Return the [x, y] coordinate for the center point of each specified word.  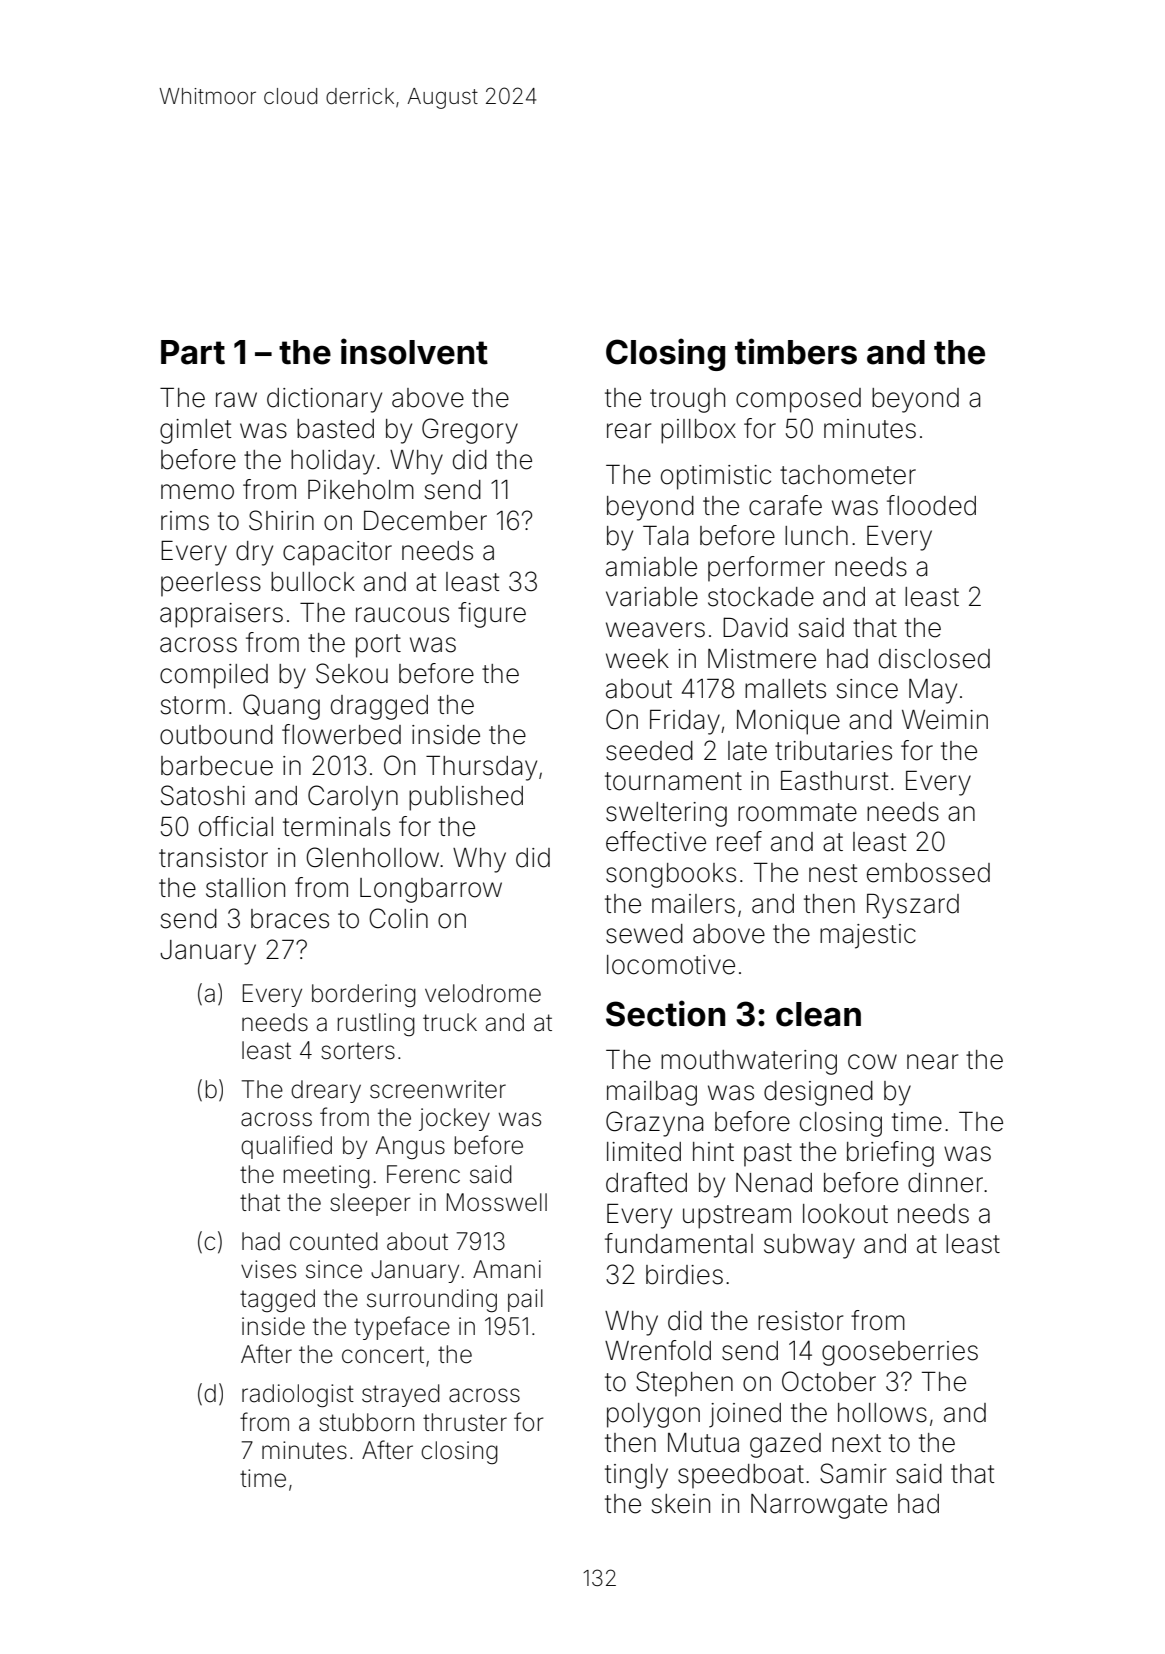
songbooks [671, 875]
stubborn [366, 1422]
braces [290, 919]
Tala [665, 536]
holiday [333, 462]
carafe [785, 505]
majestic [868, 936]
